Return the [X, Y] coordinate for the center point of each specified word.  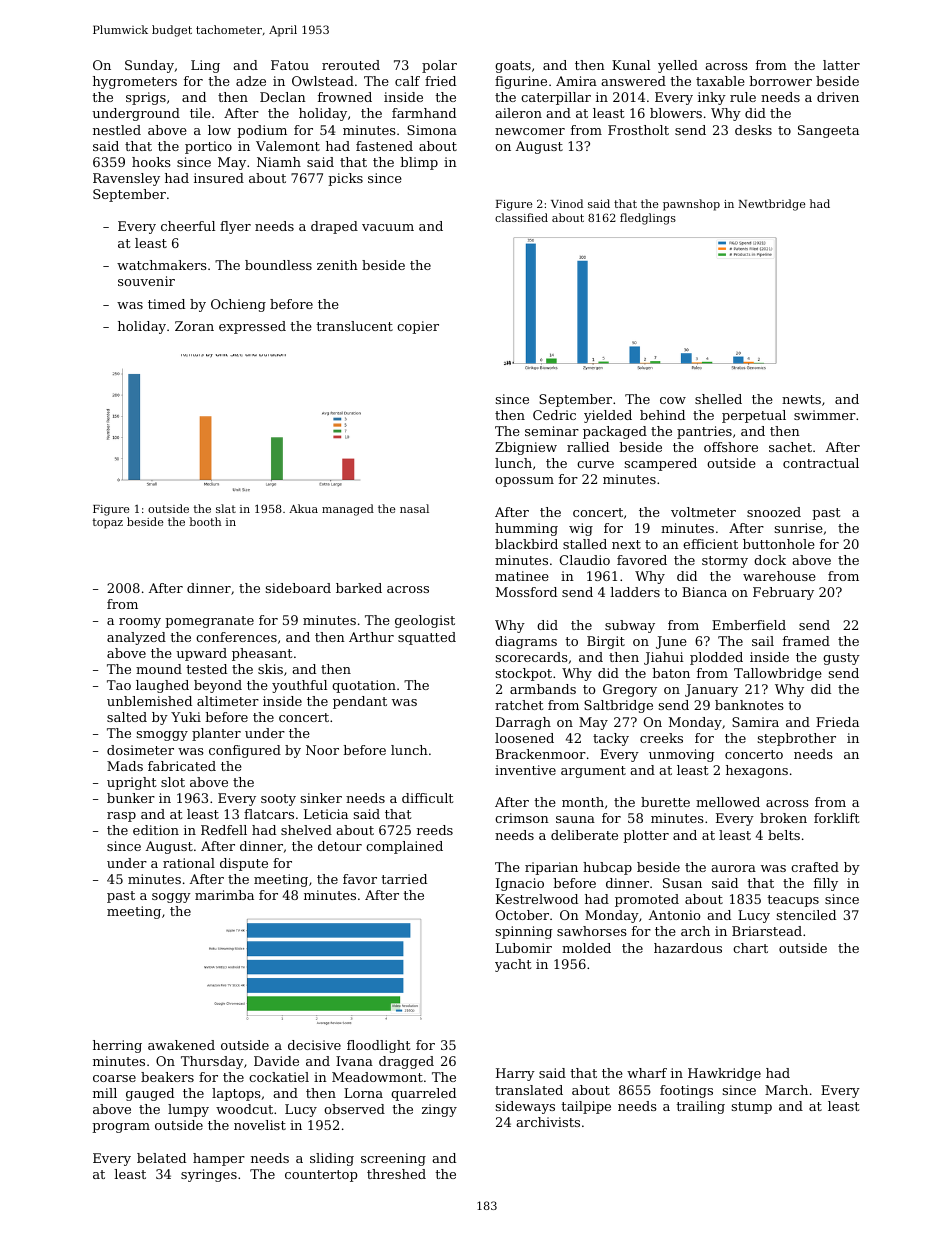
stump [752, 1108]
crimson [522, 818]
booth [205, 521]
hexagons [757, 771]
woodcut [244, 1109]
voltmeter [703, 512]
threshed [396, 1174]
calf [407, 81]
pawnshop [691, 205]
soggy [171, 898]
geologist [425, 621]
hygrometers [135, 82]
